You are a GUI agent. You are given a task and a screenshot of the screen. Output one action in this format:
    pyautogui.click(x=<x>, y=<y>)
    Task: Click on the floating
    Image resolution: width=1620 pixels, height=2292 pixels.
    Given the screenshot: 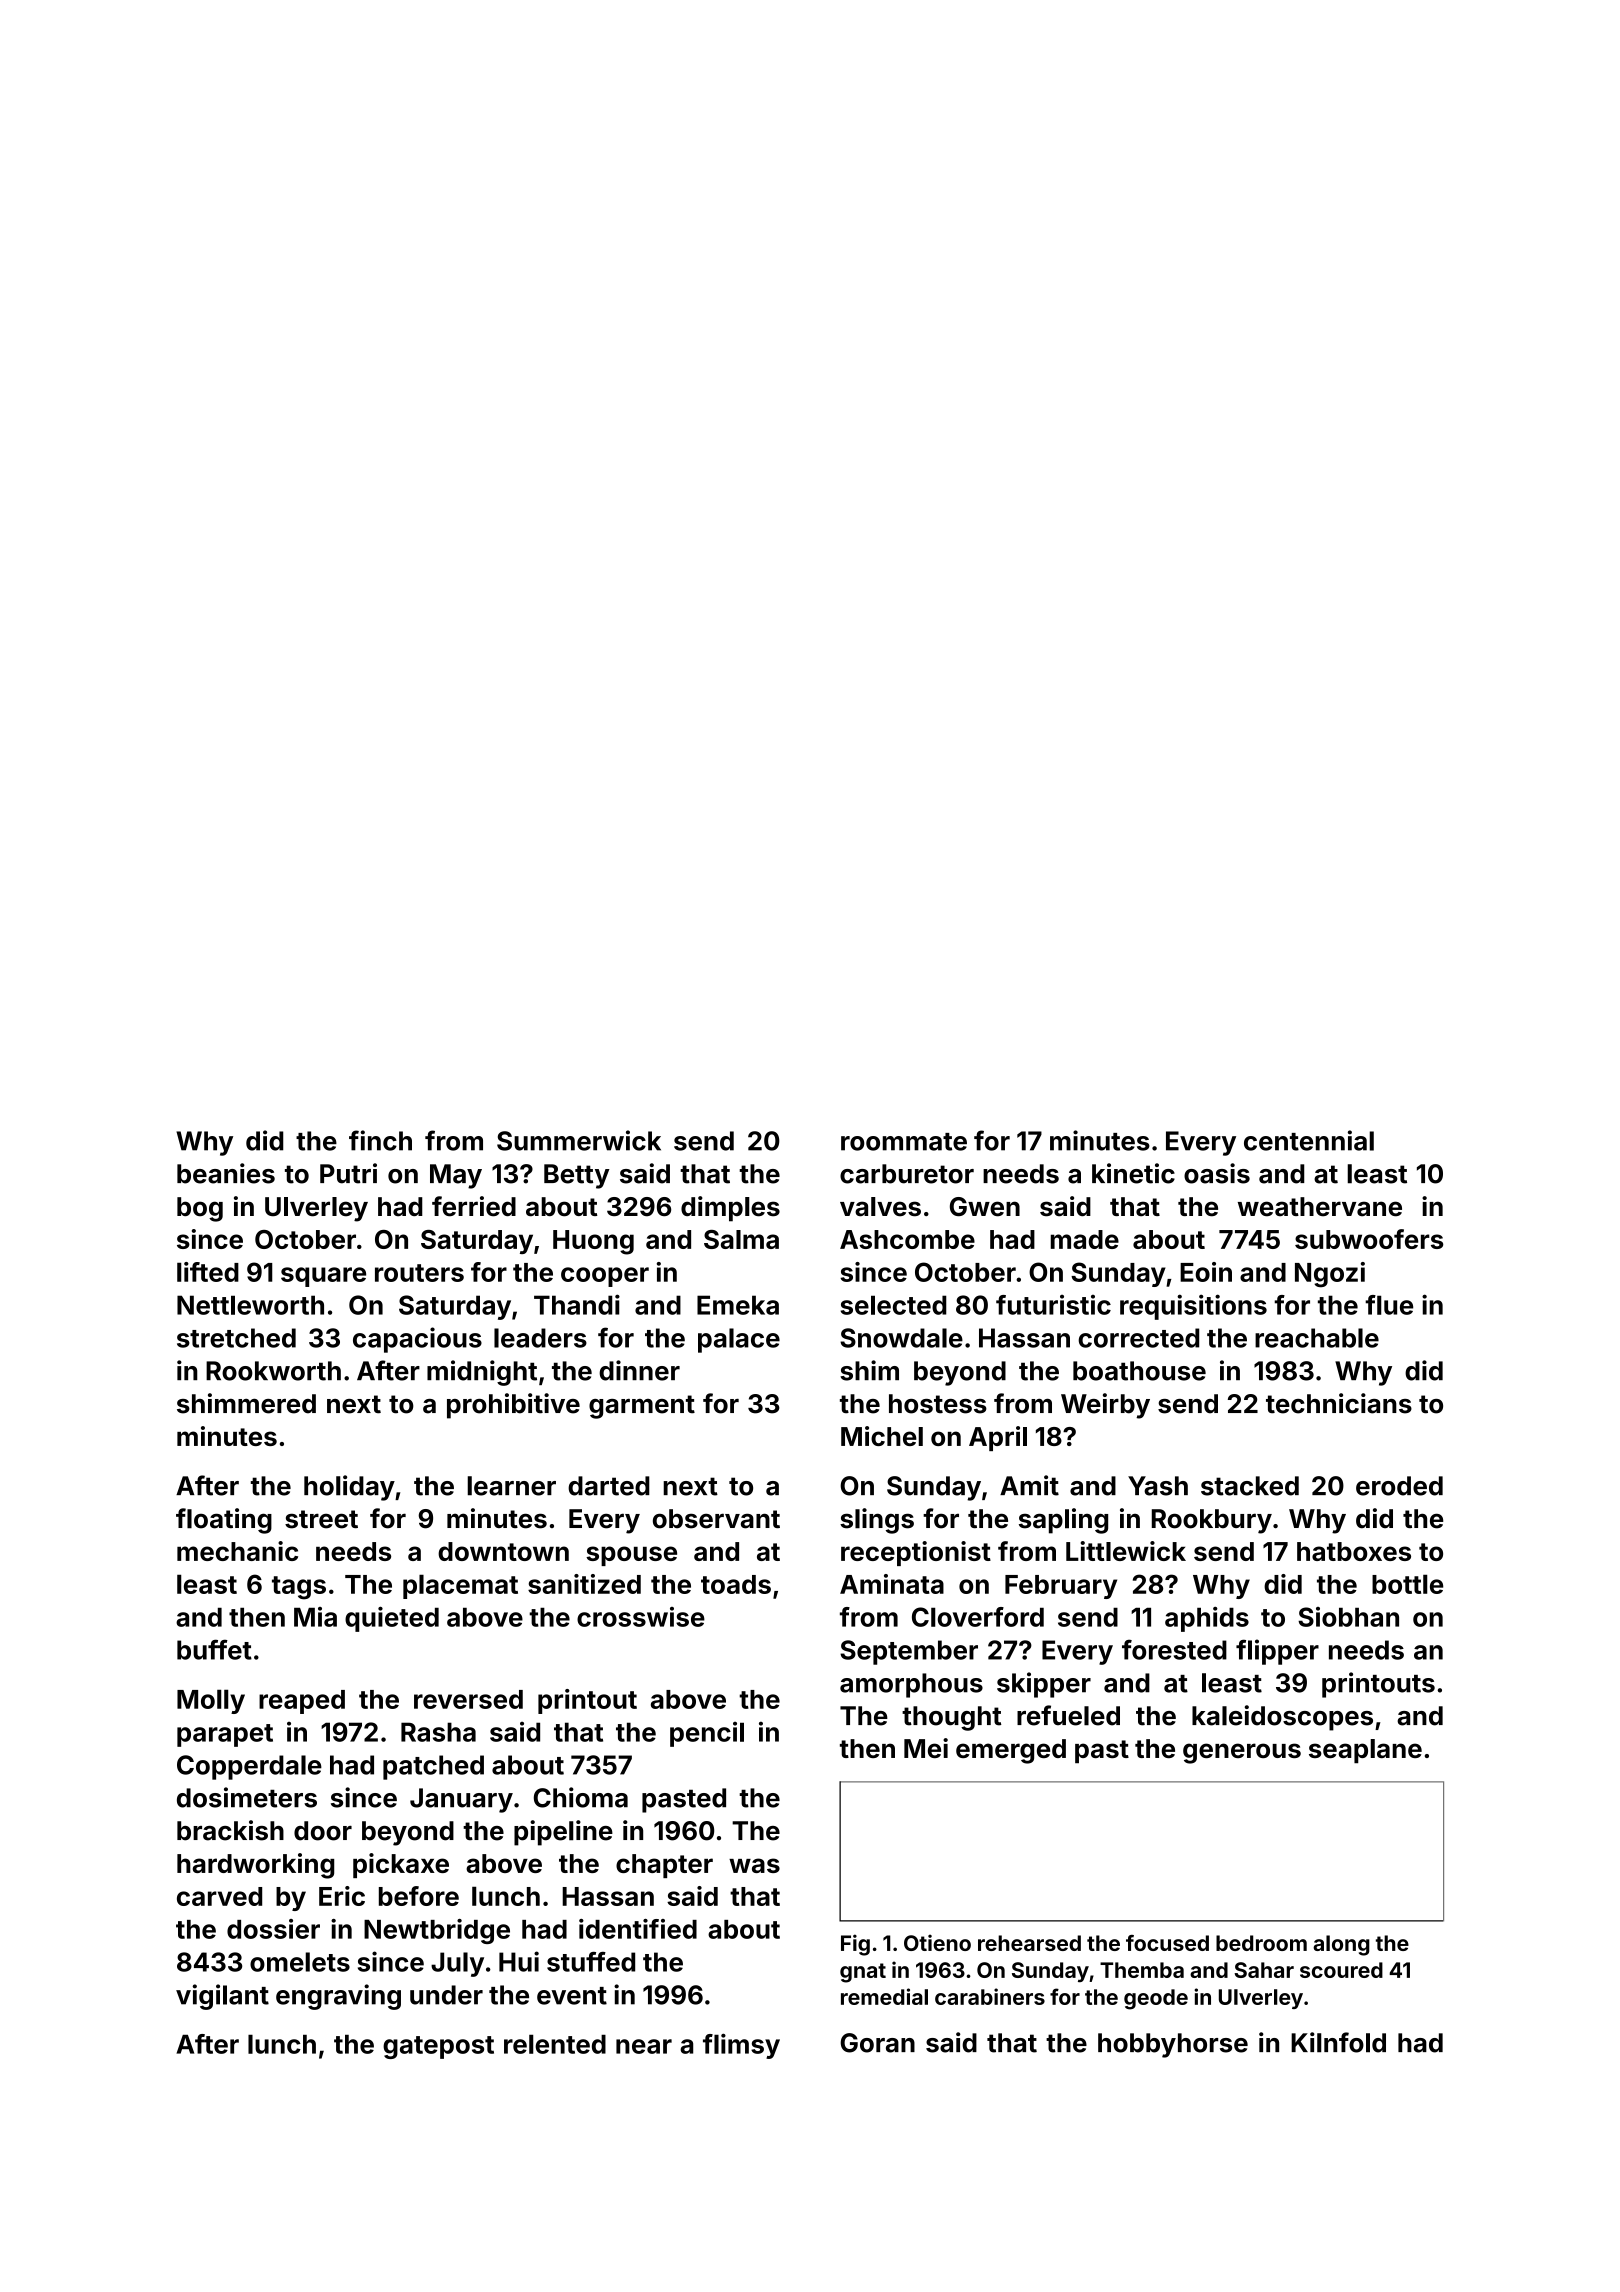 What is the action you would take?
    pyautogui.click(x=224, y=1521)
